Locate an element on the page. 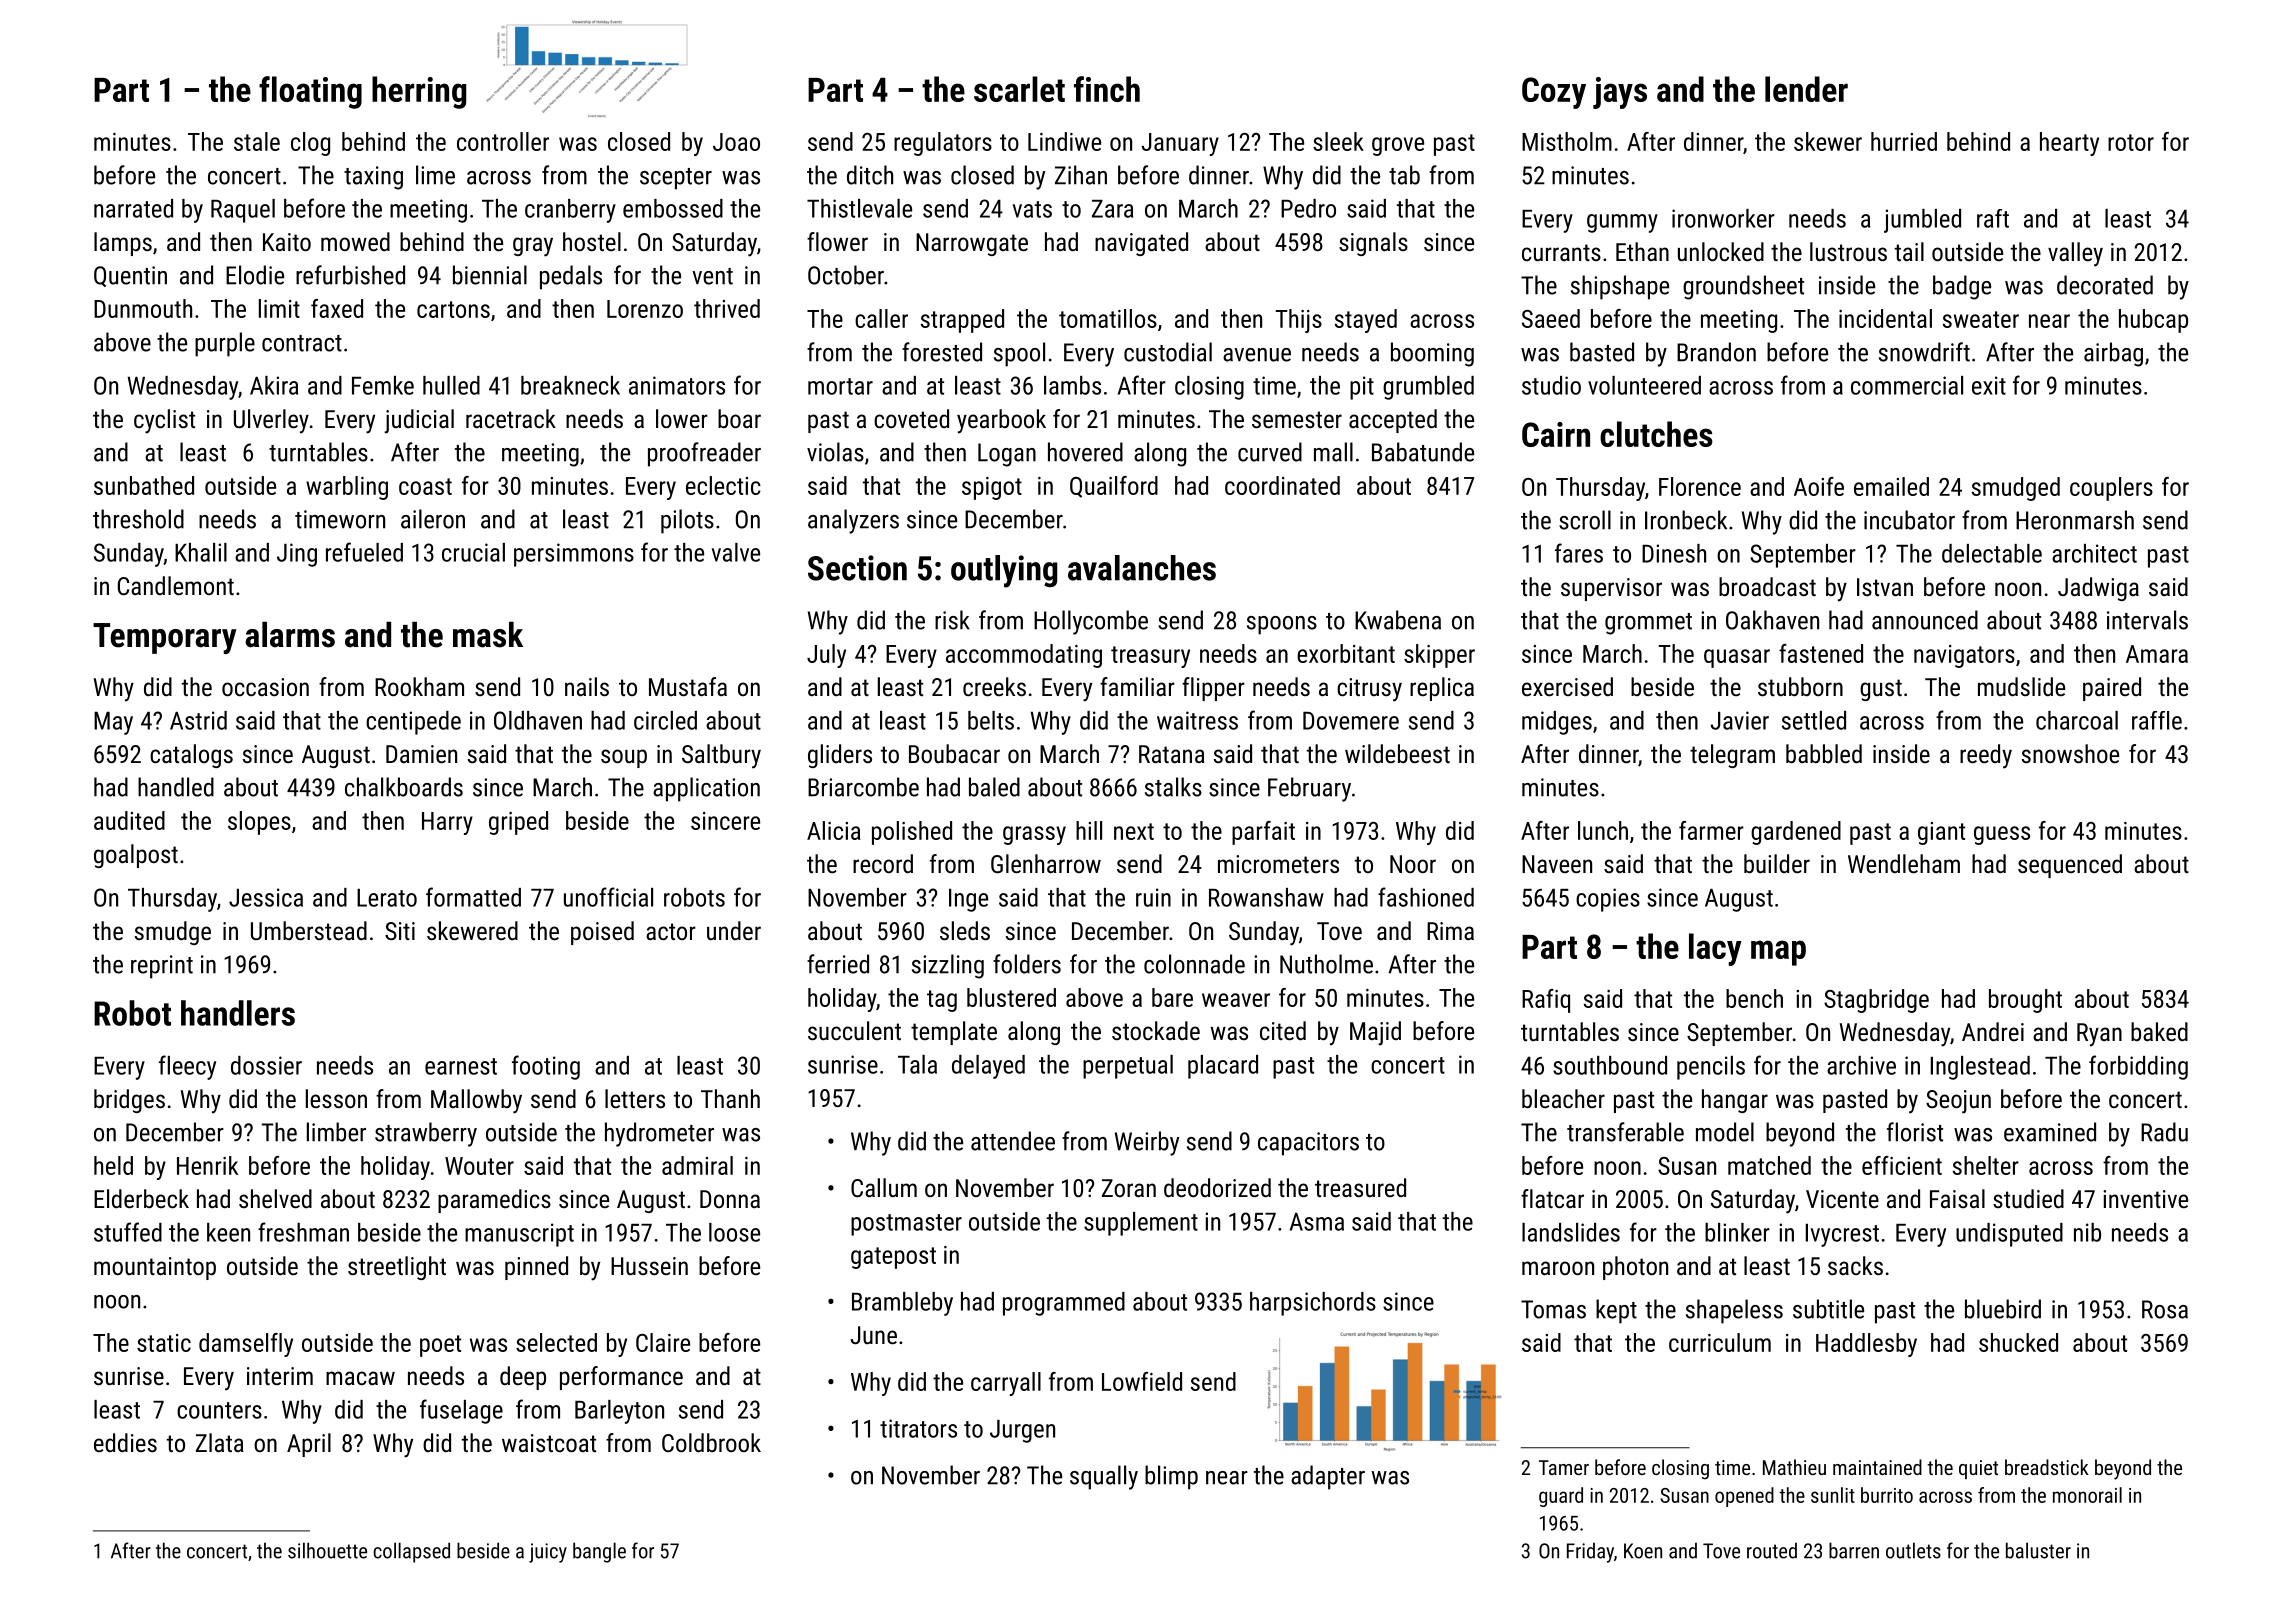  hurried is located at coordinates (1904, 141).
